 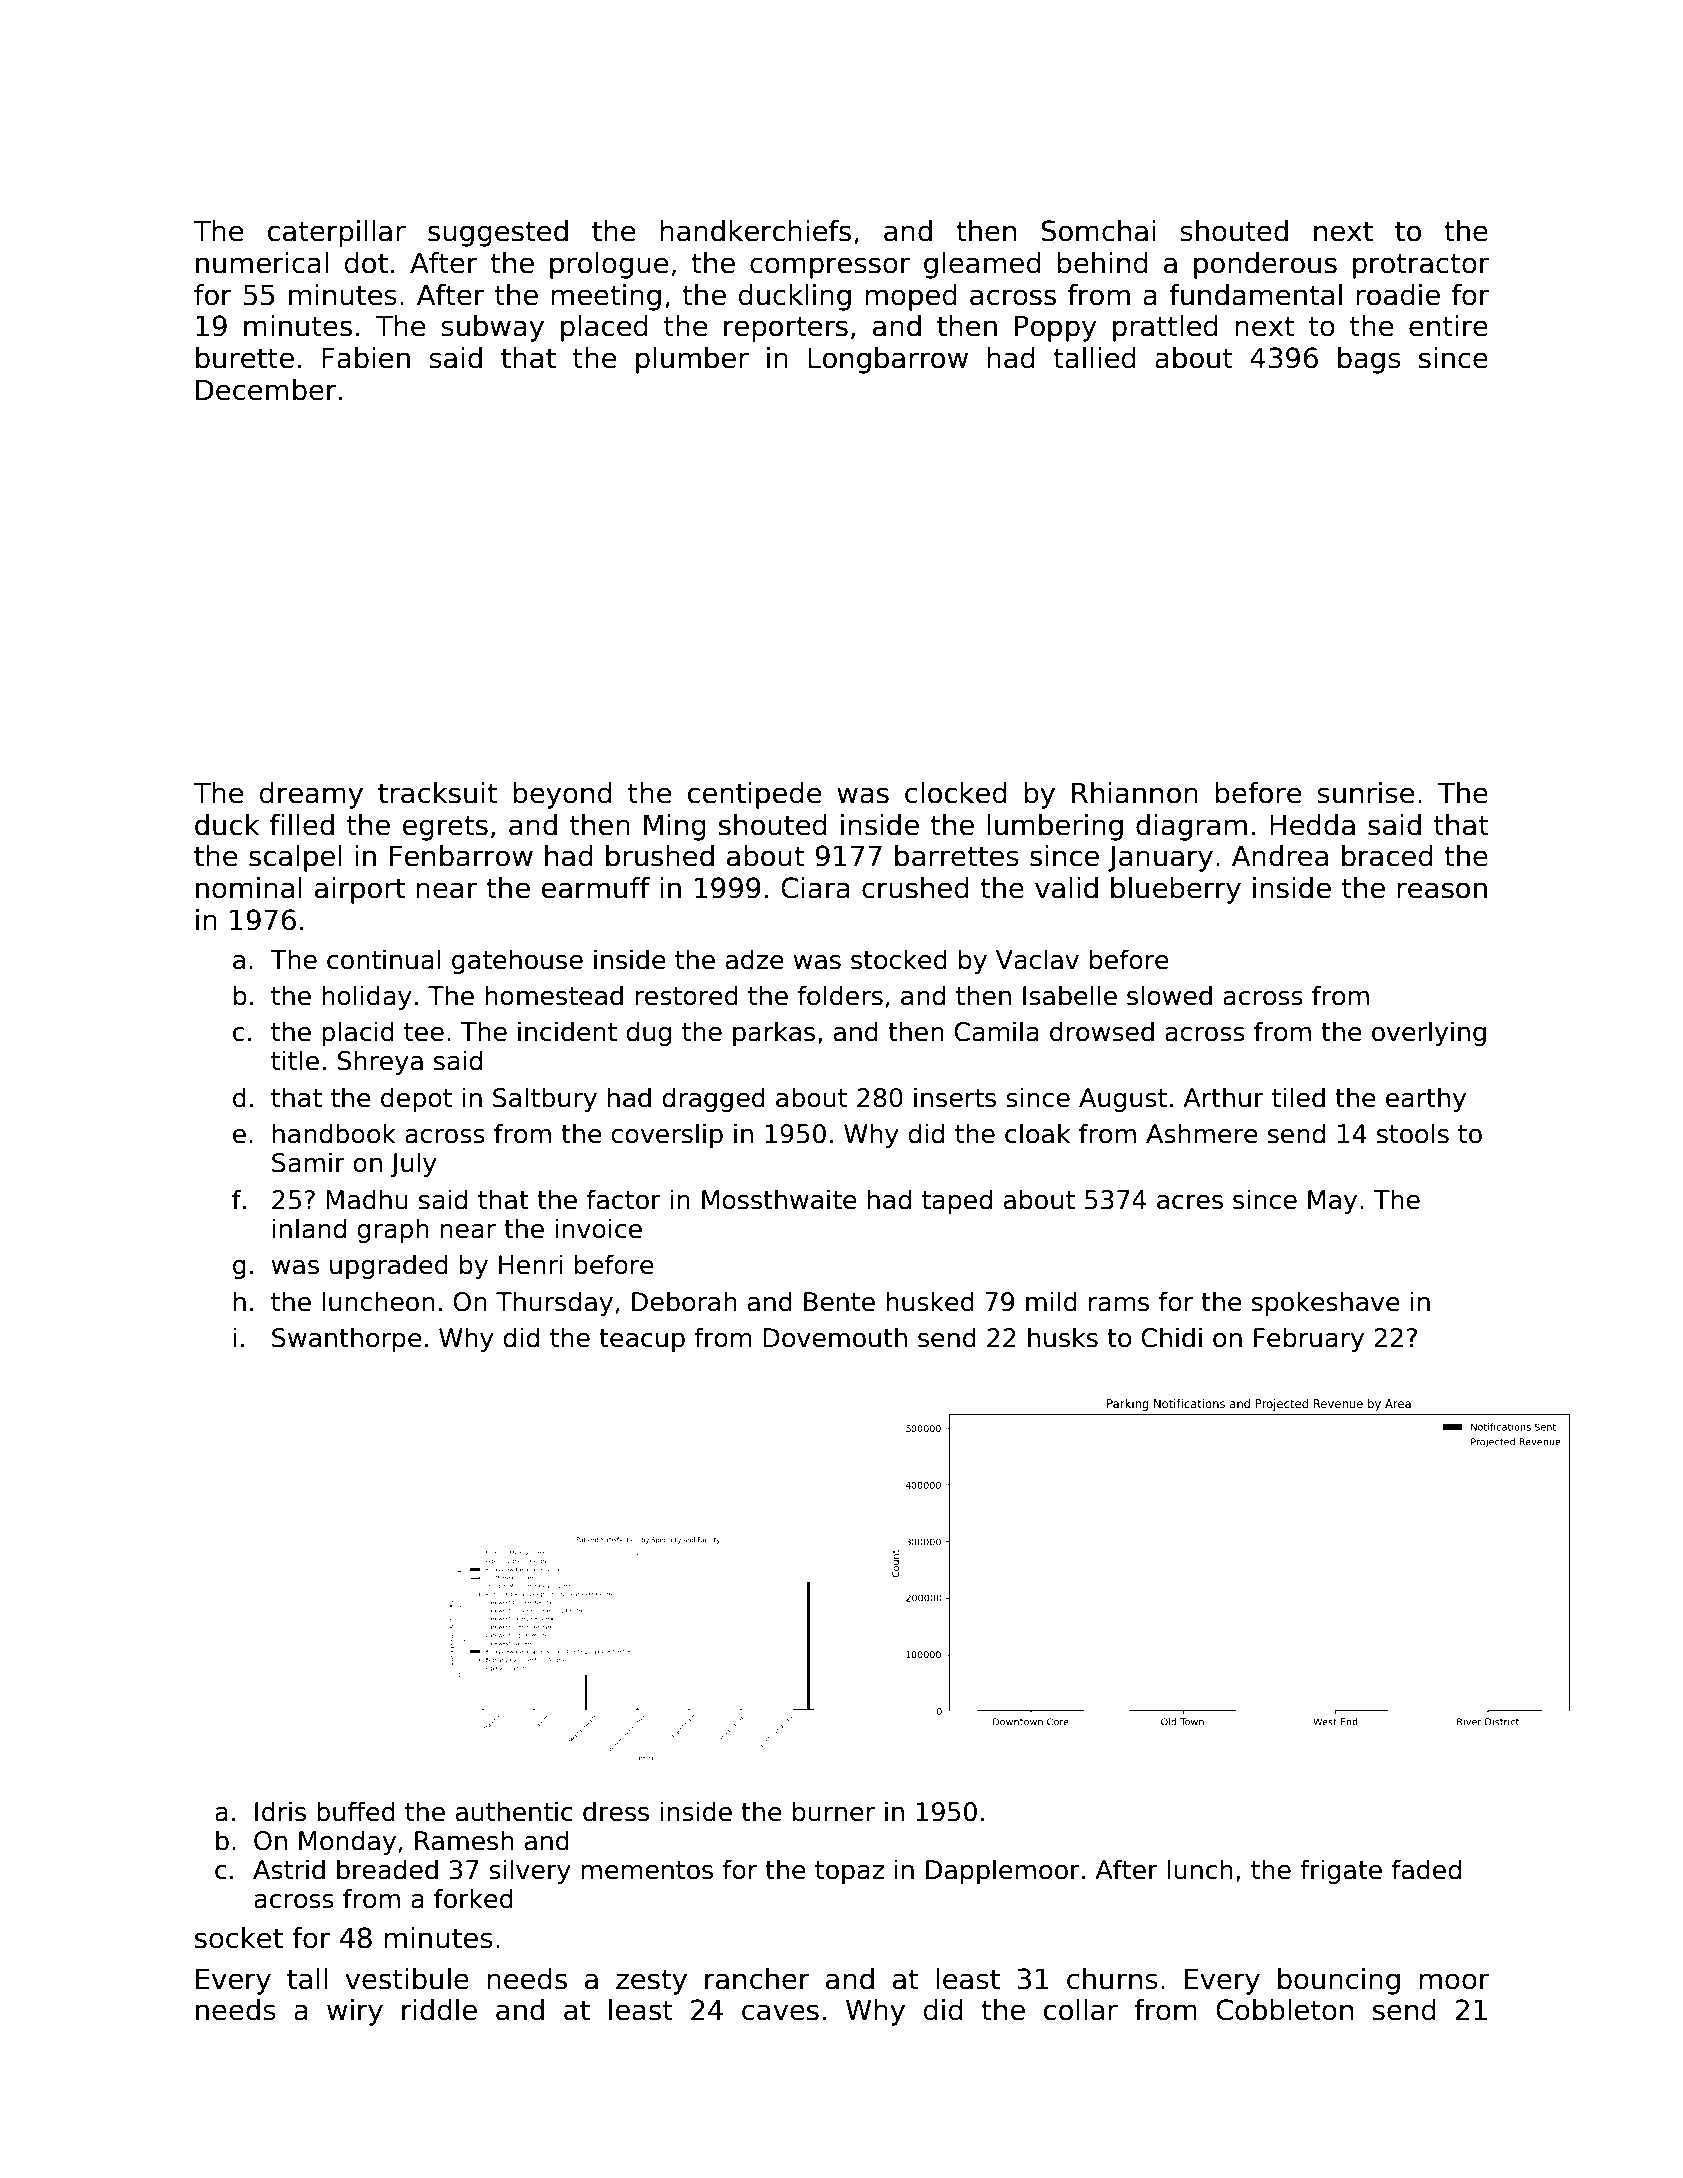 What do you see at coordinates (280, 1811) in the screenshot?
I see `Idris` at bounding box center [280, 1811].
